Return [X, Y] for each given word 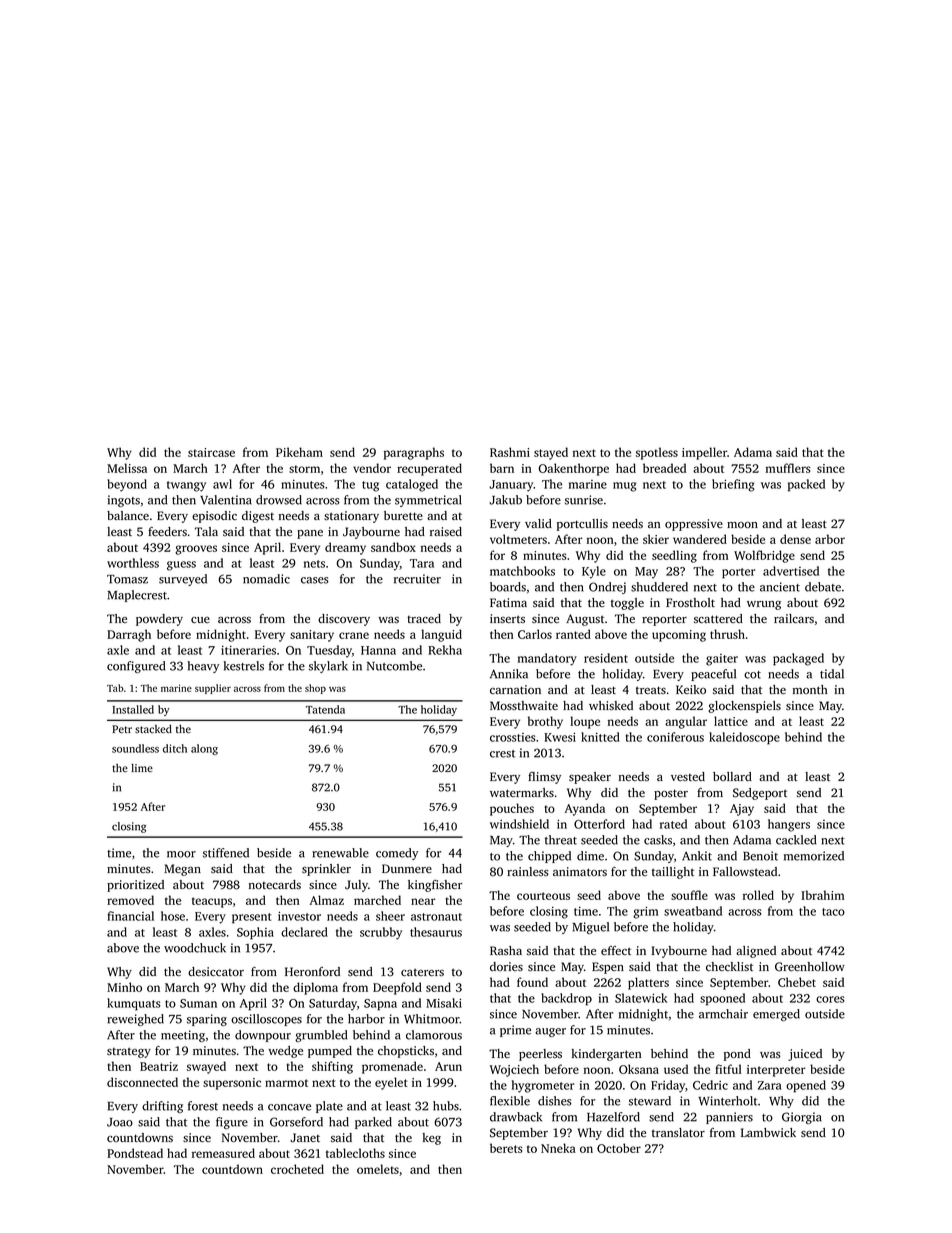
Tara [422, 563]
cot [752, 675]
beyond [127, 485]
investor [299, 916]
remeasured [223, 1153]
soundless [135, 748]
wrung [764, 605]
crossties [513, 737]
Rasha [506, 950]
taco [833, 912]
